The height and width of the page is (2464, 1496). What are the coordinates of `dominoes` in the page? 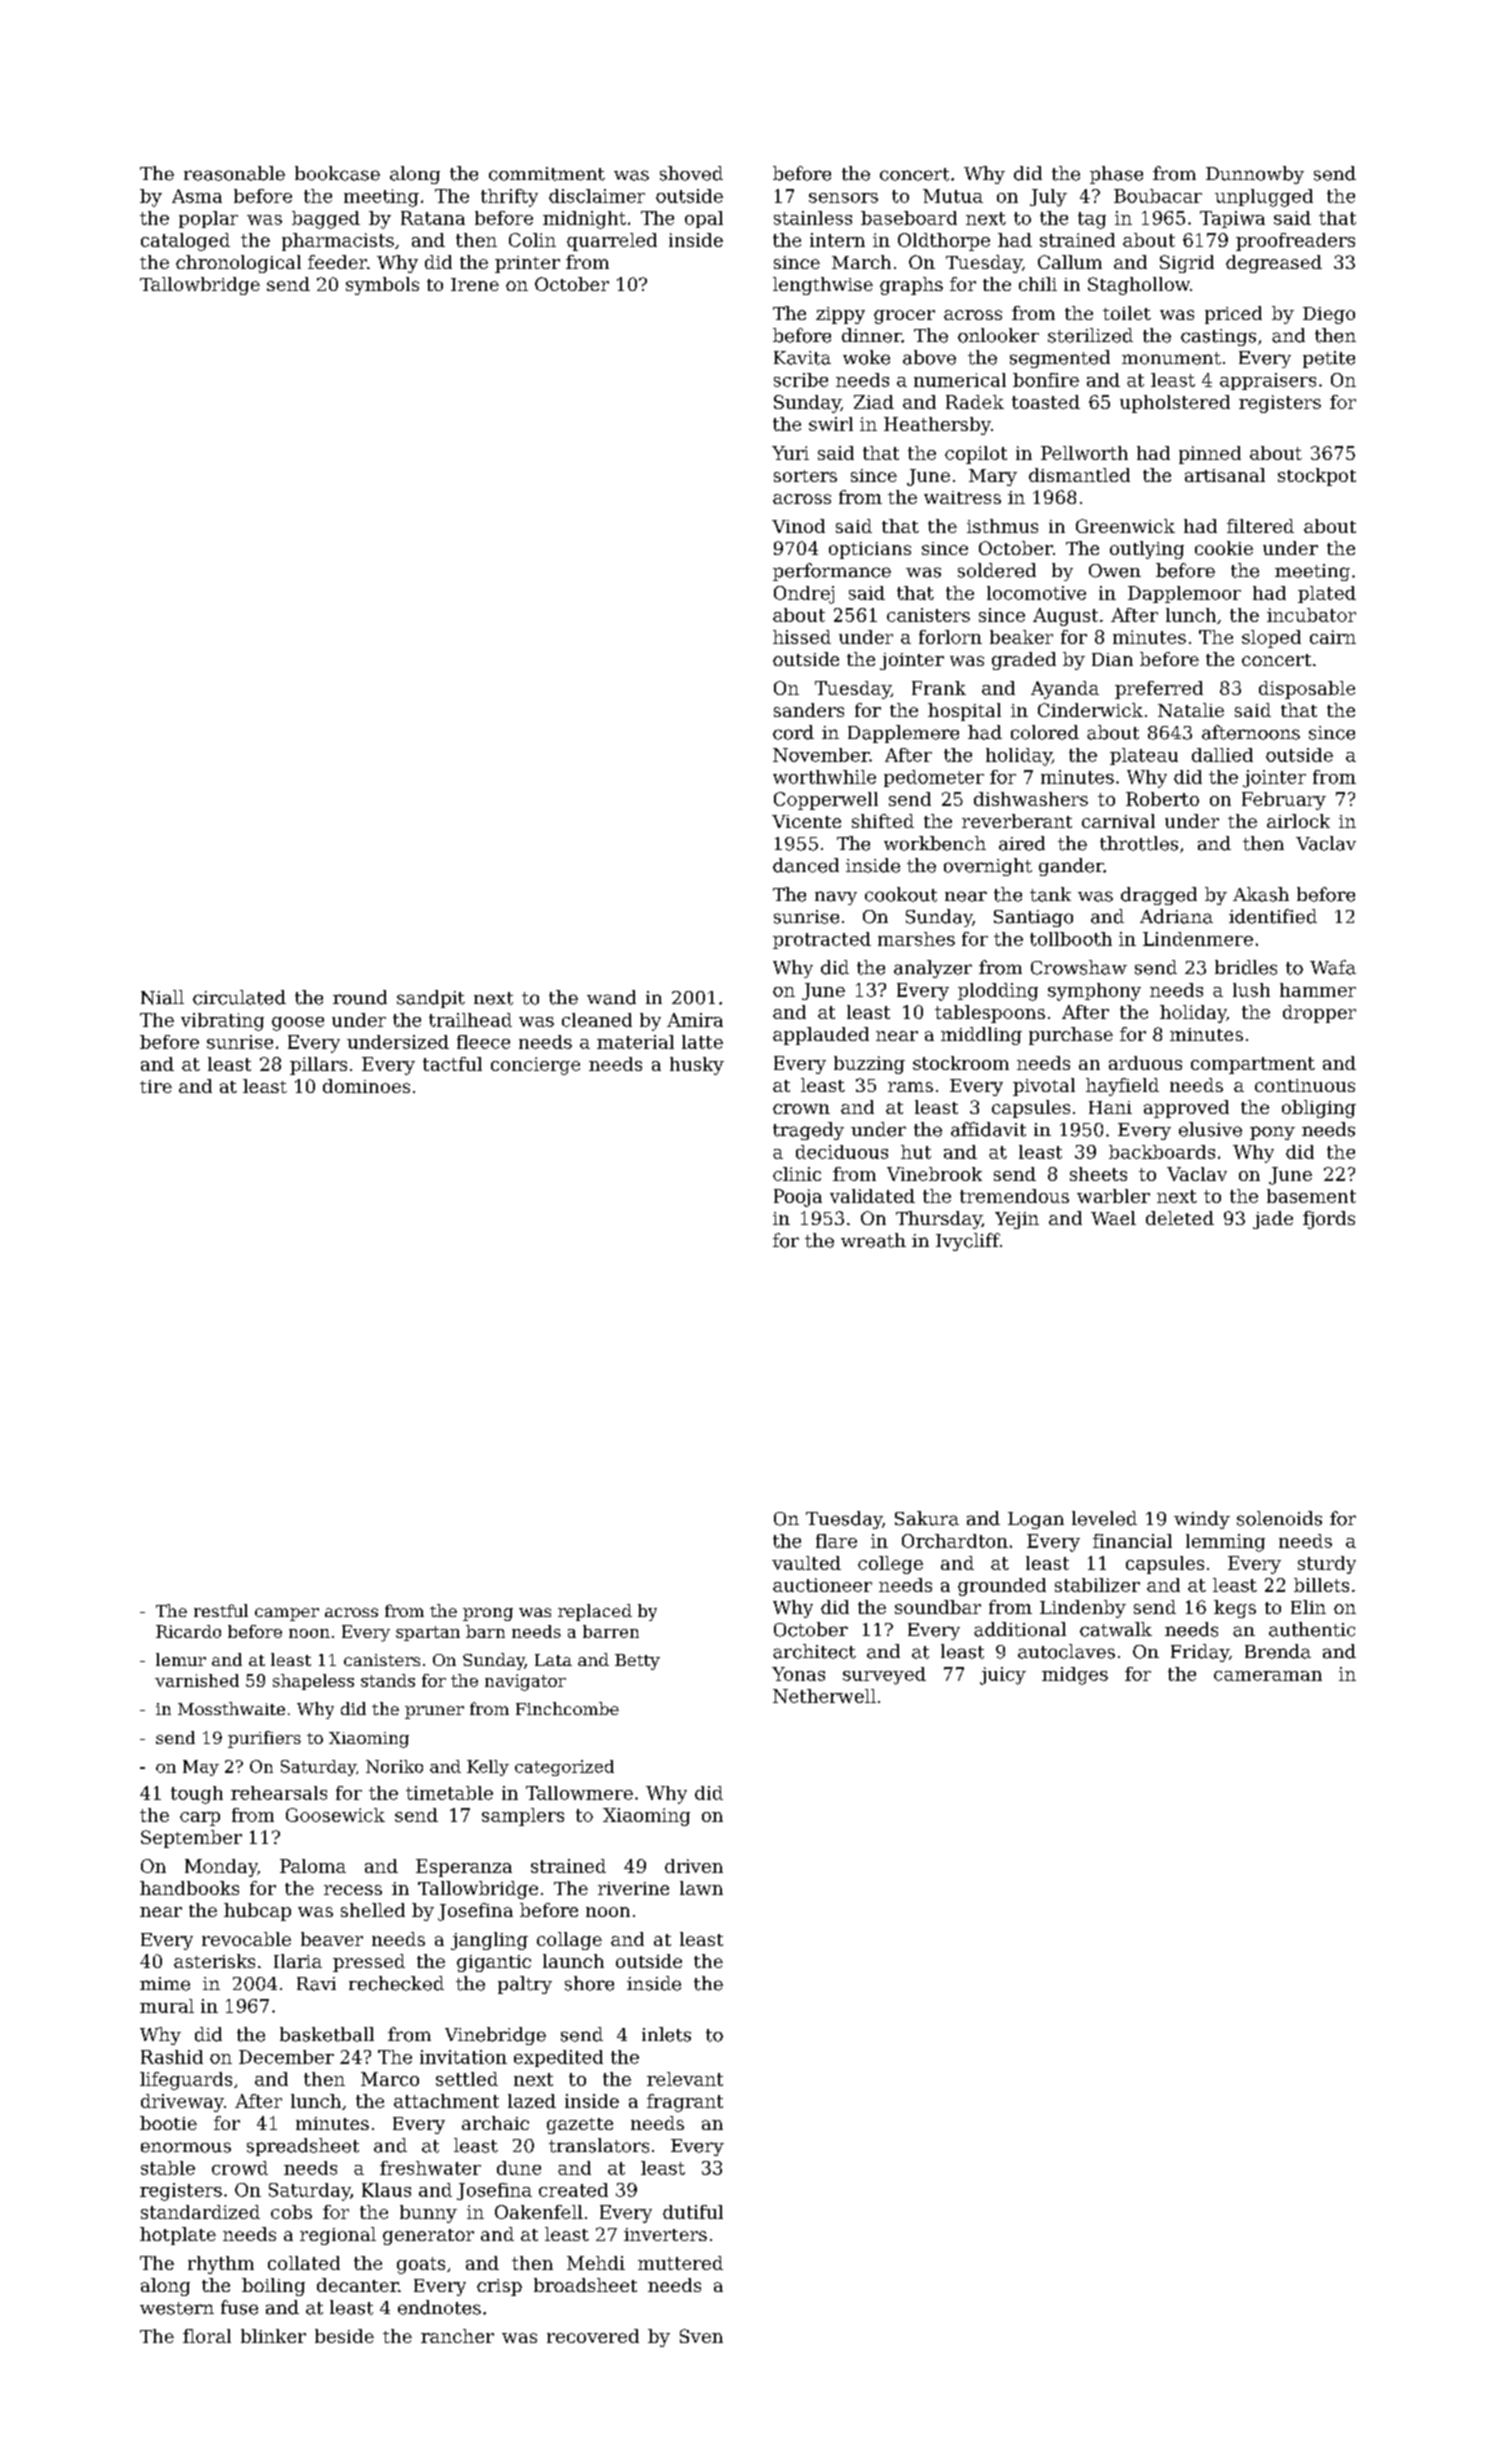 It's located at (366, 1086).
